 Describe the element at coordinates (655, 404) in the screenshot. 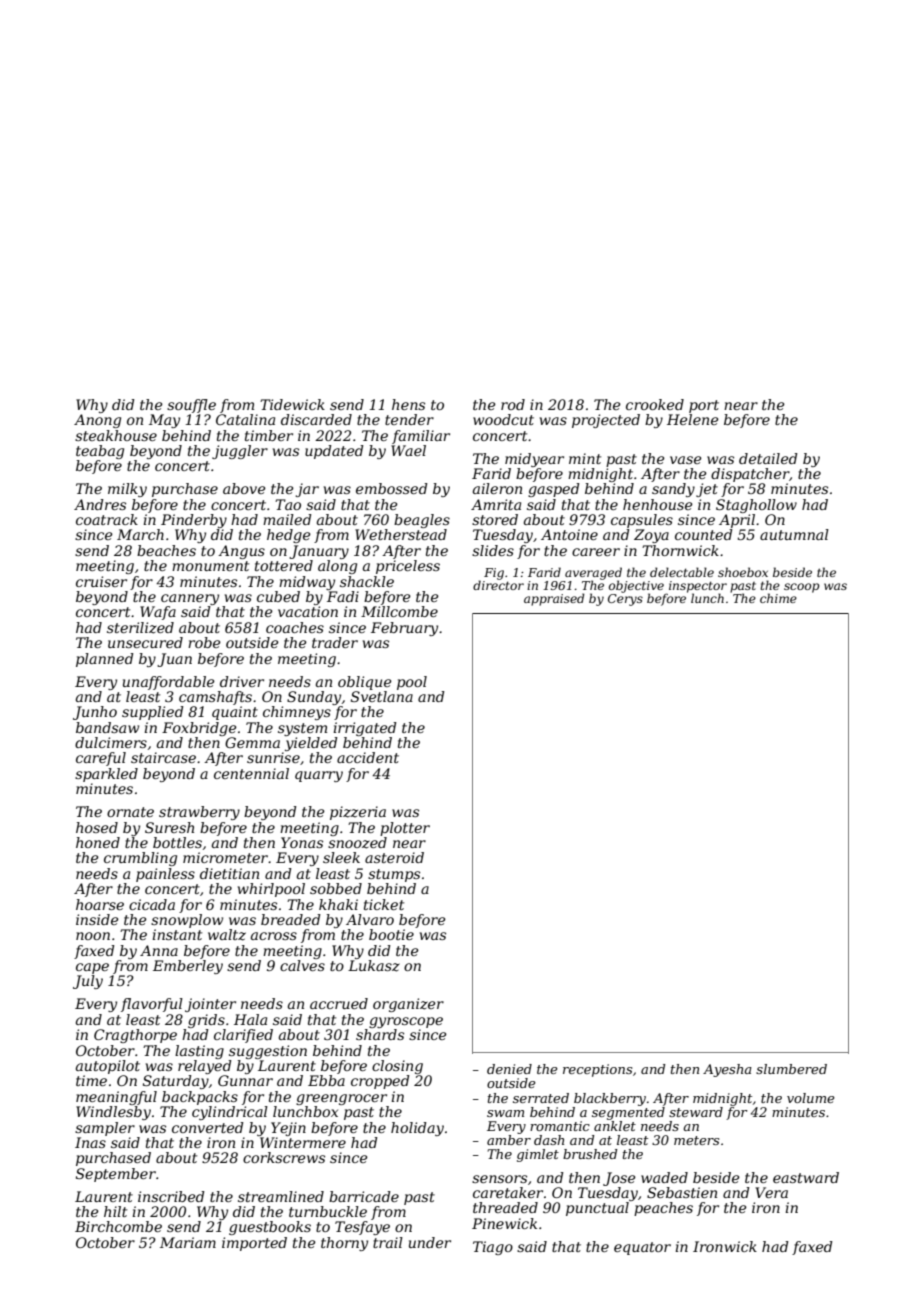

I see `crooked` at that location.
